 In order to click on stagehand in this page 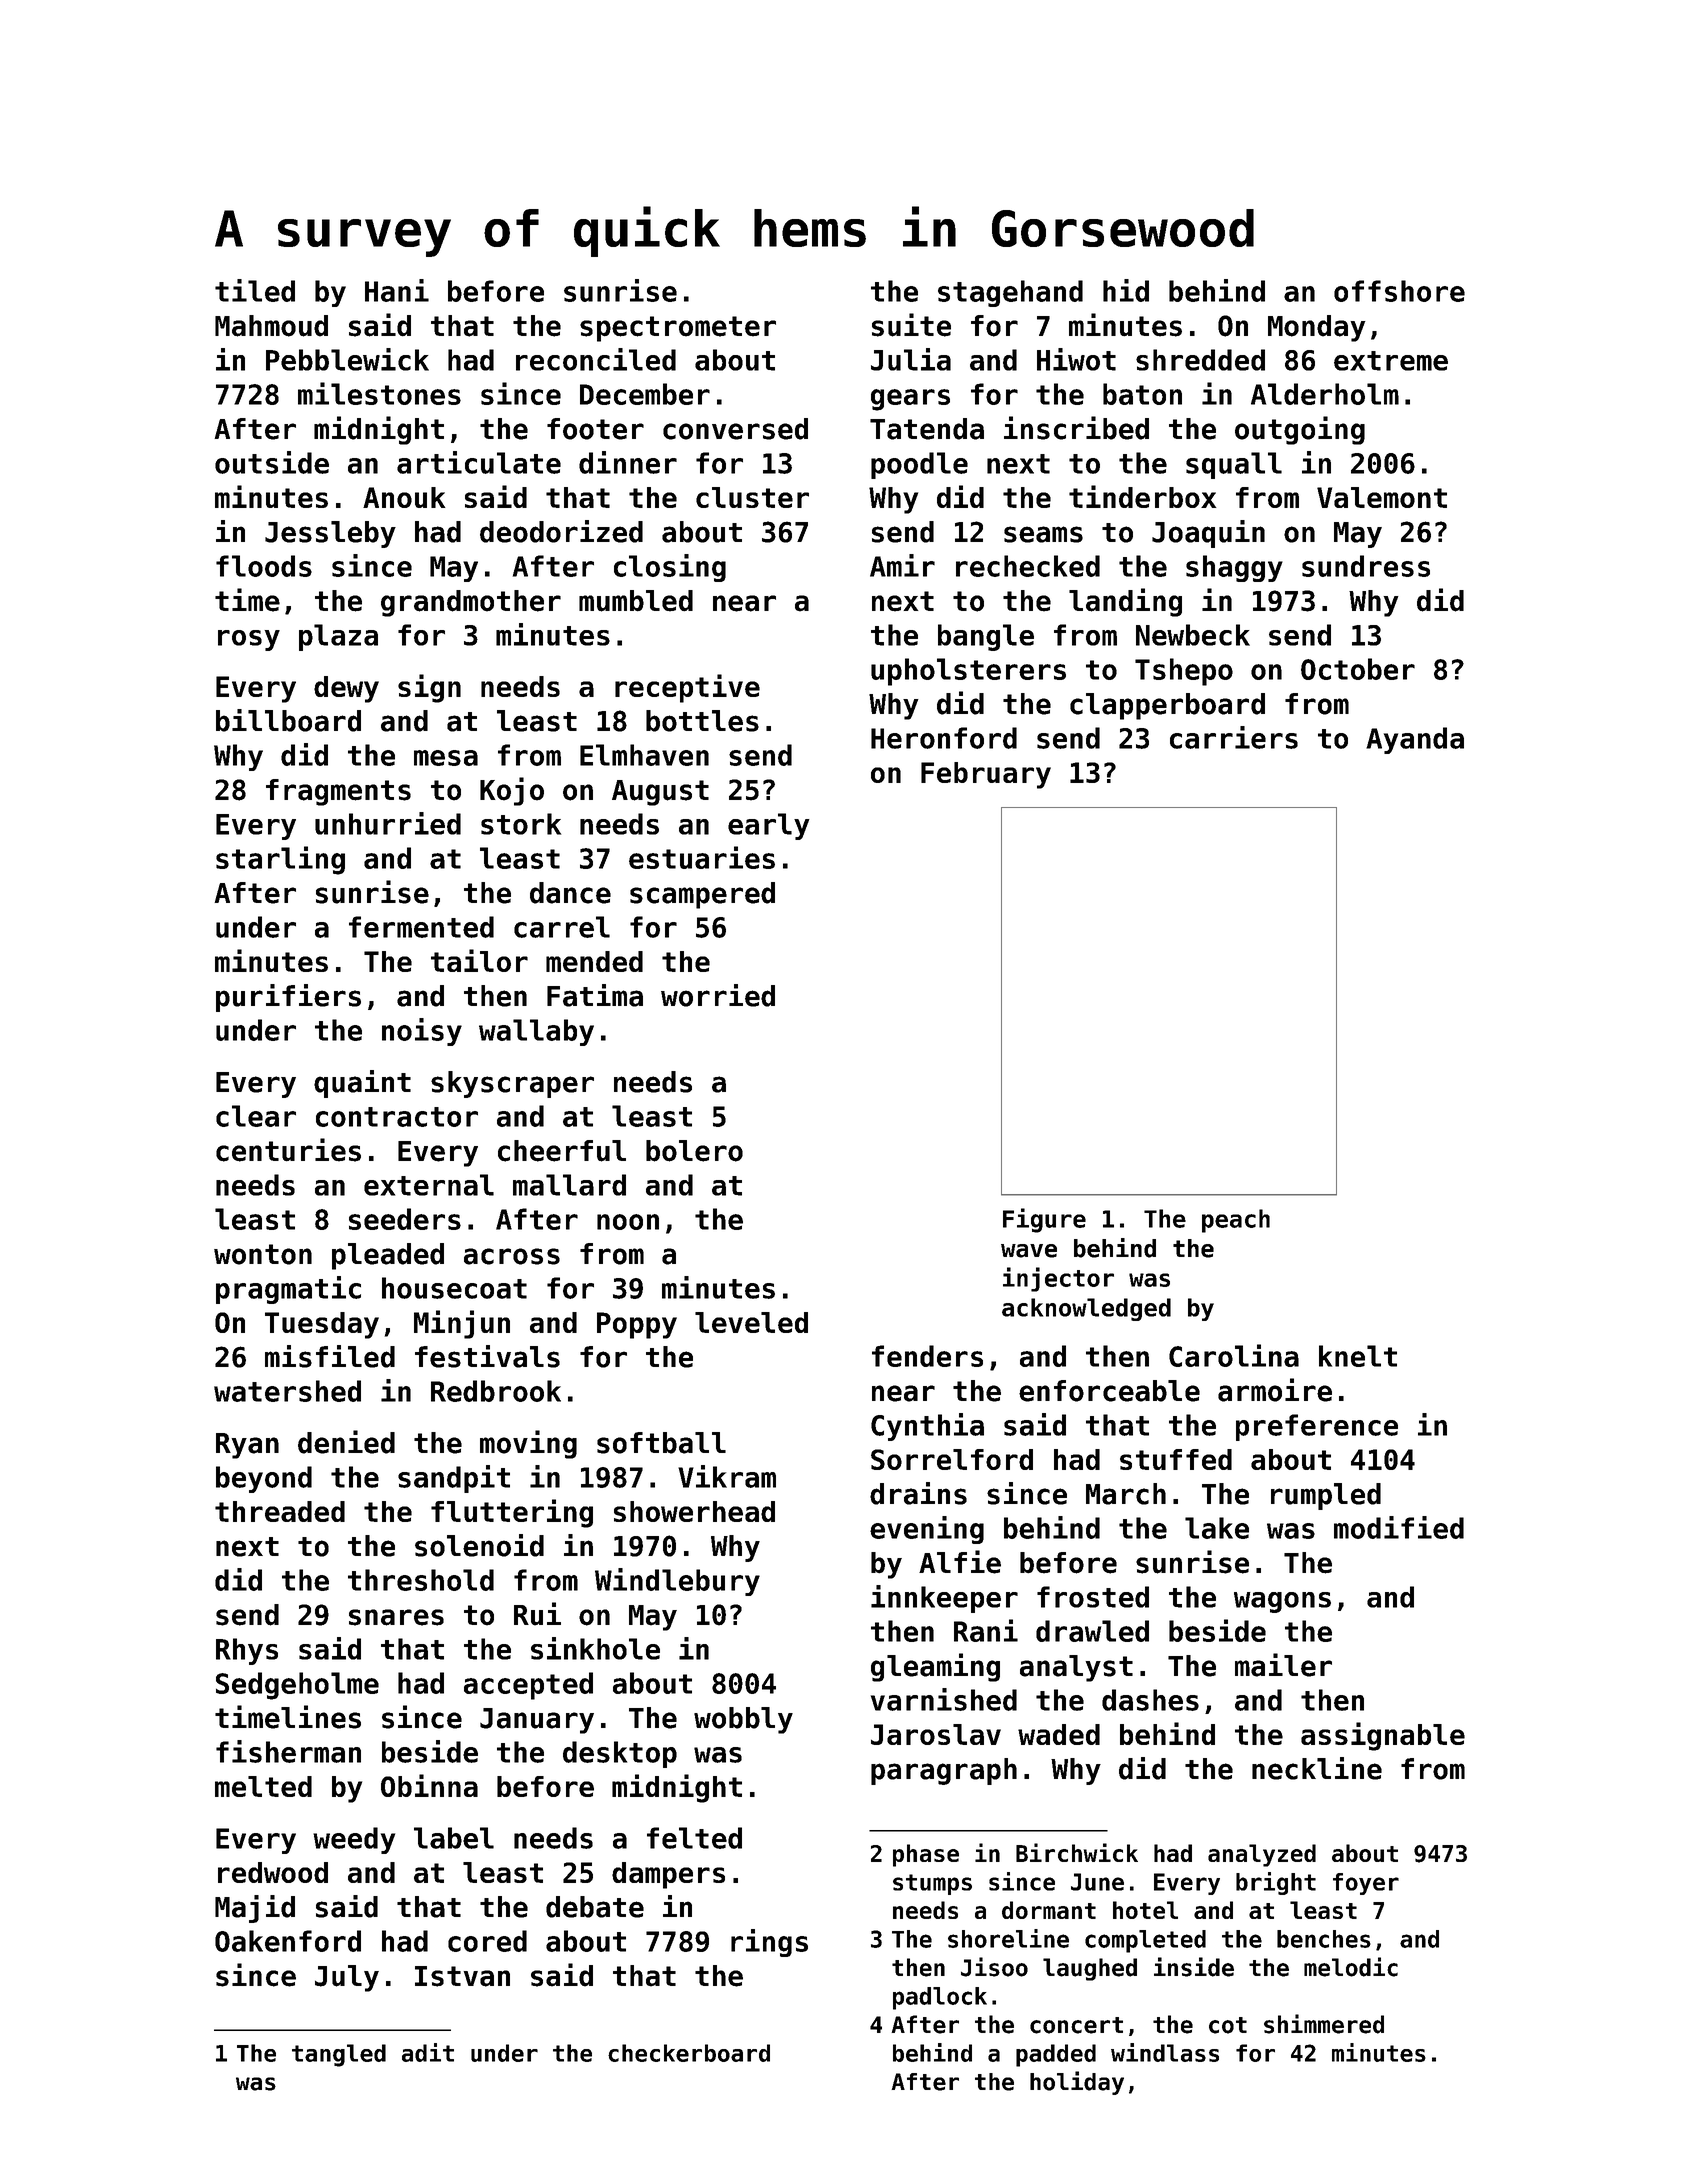, I will do `click(1010, 293)`.
